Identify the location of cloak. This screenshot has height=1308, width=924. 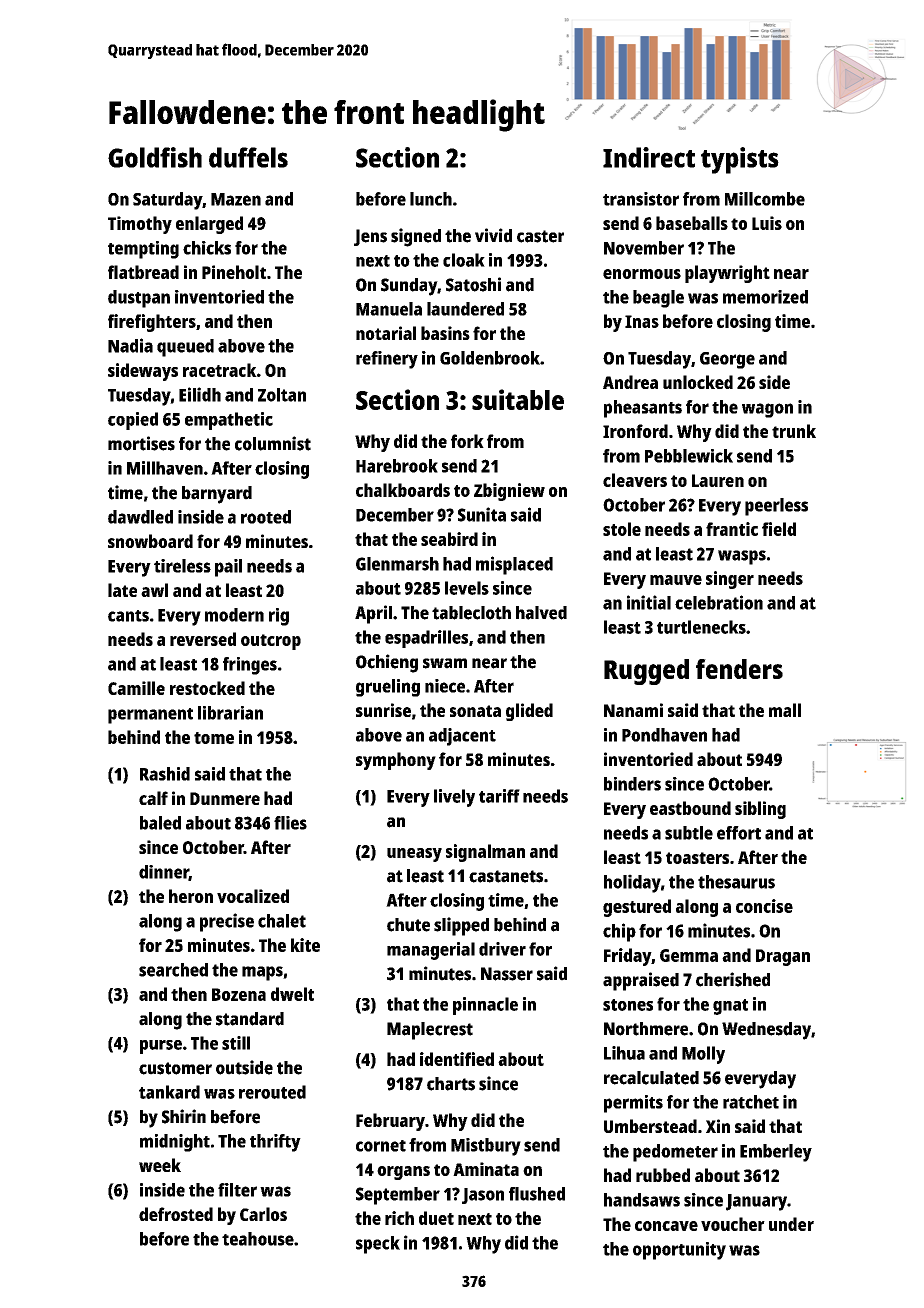
(464, 260).
